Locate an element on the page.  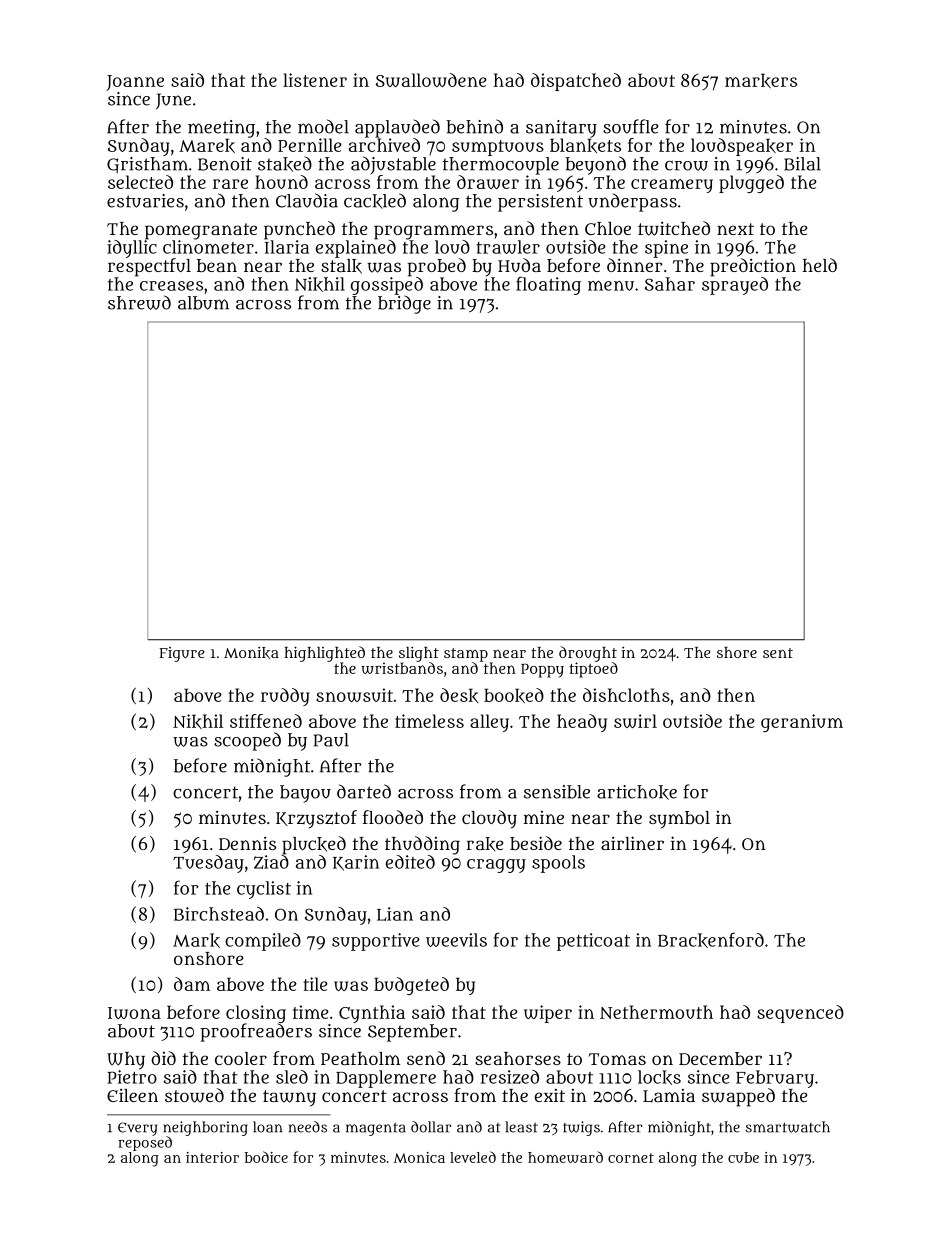
bean is located at coordinates (217, 265).
